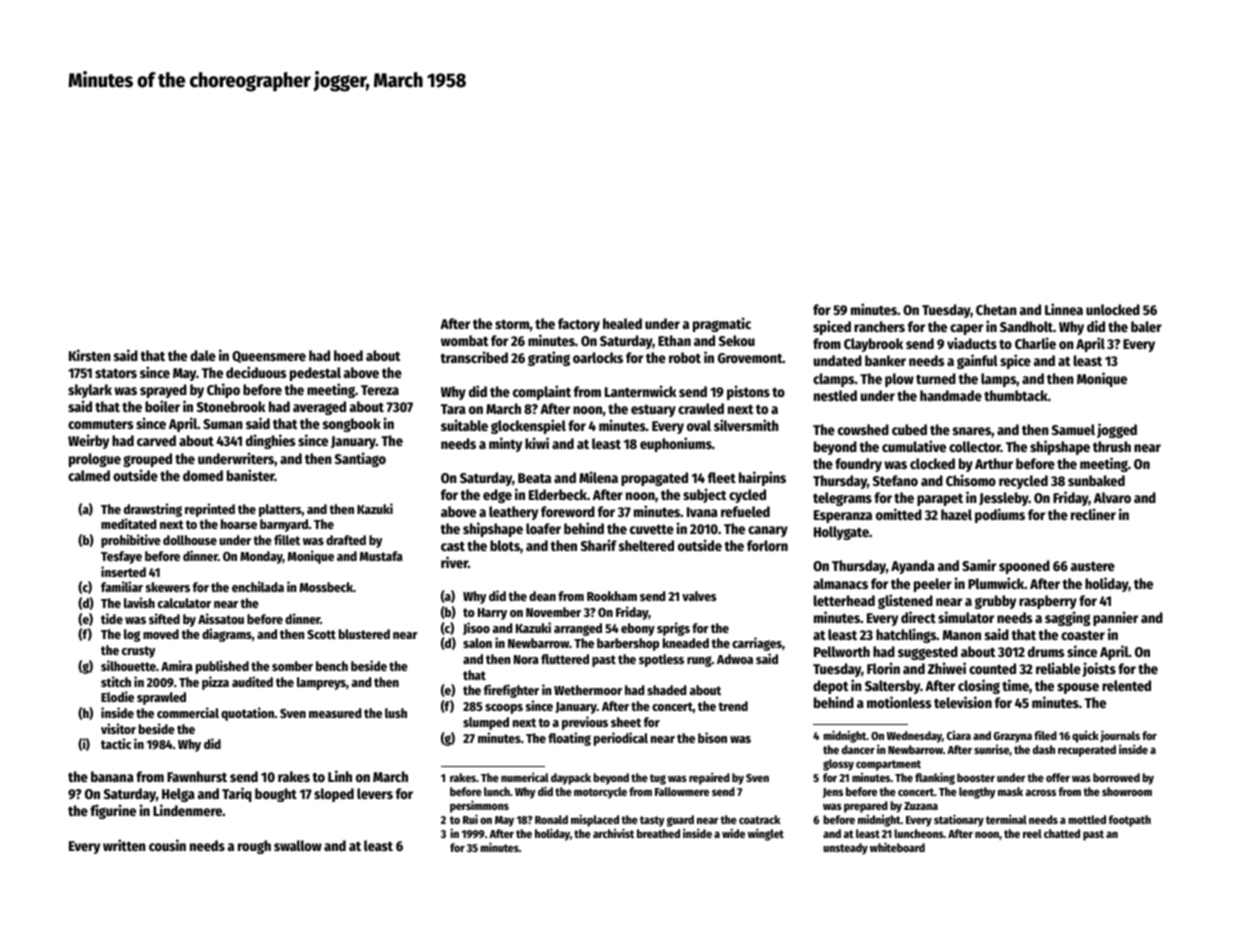 This image has height=952, width=1233. What do you see at coordinates (512, 324) in the image?
I see `storm` at bounding box center [512, 324].
